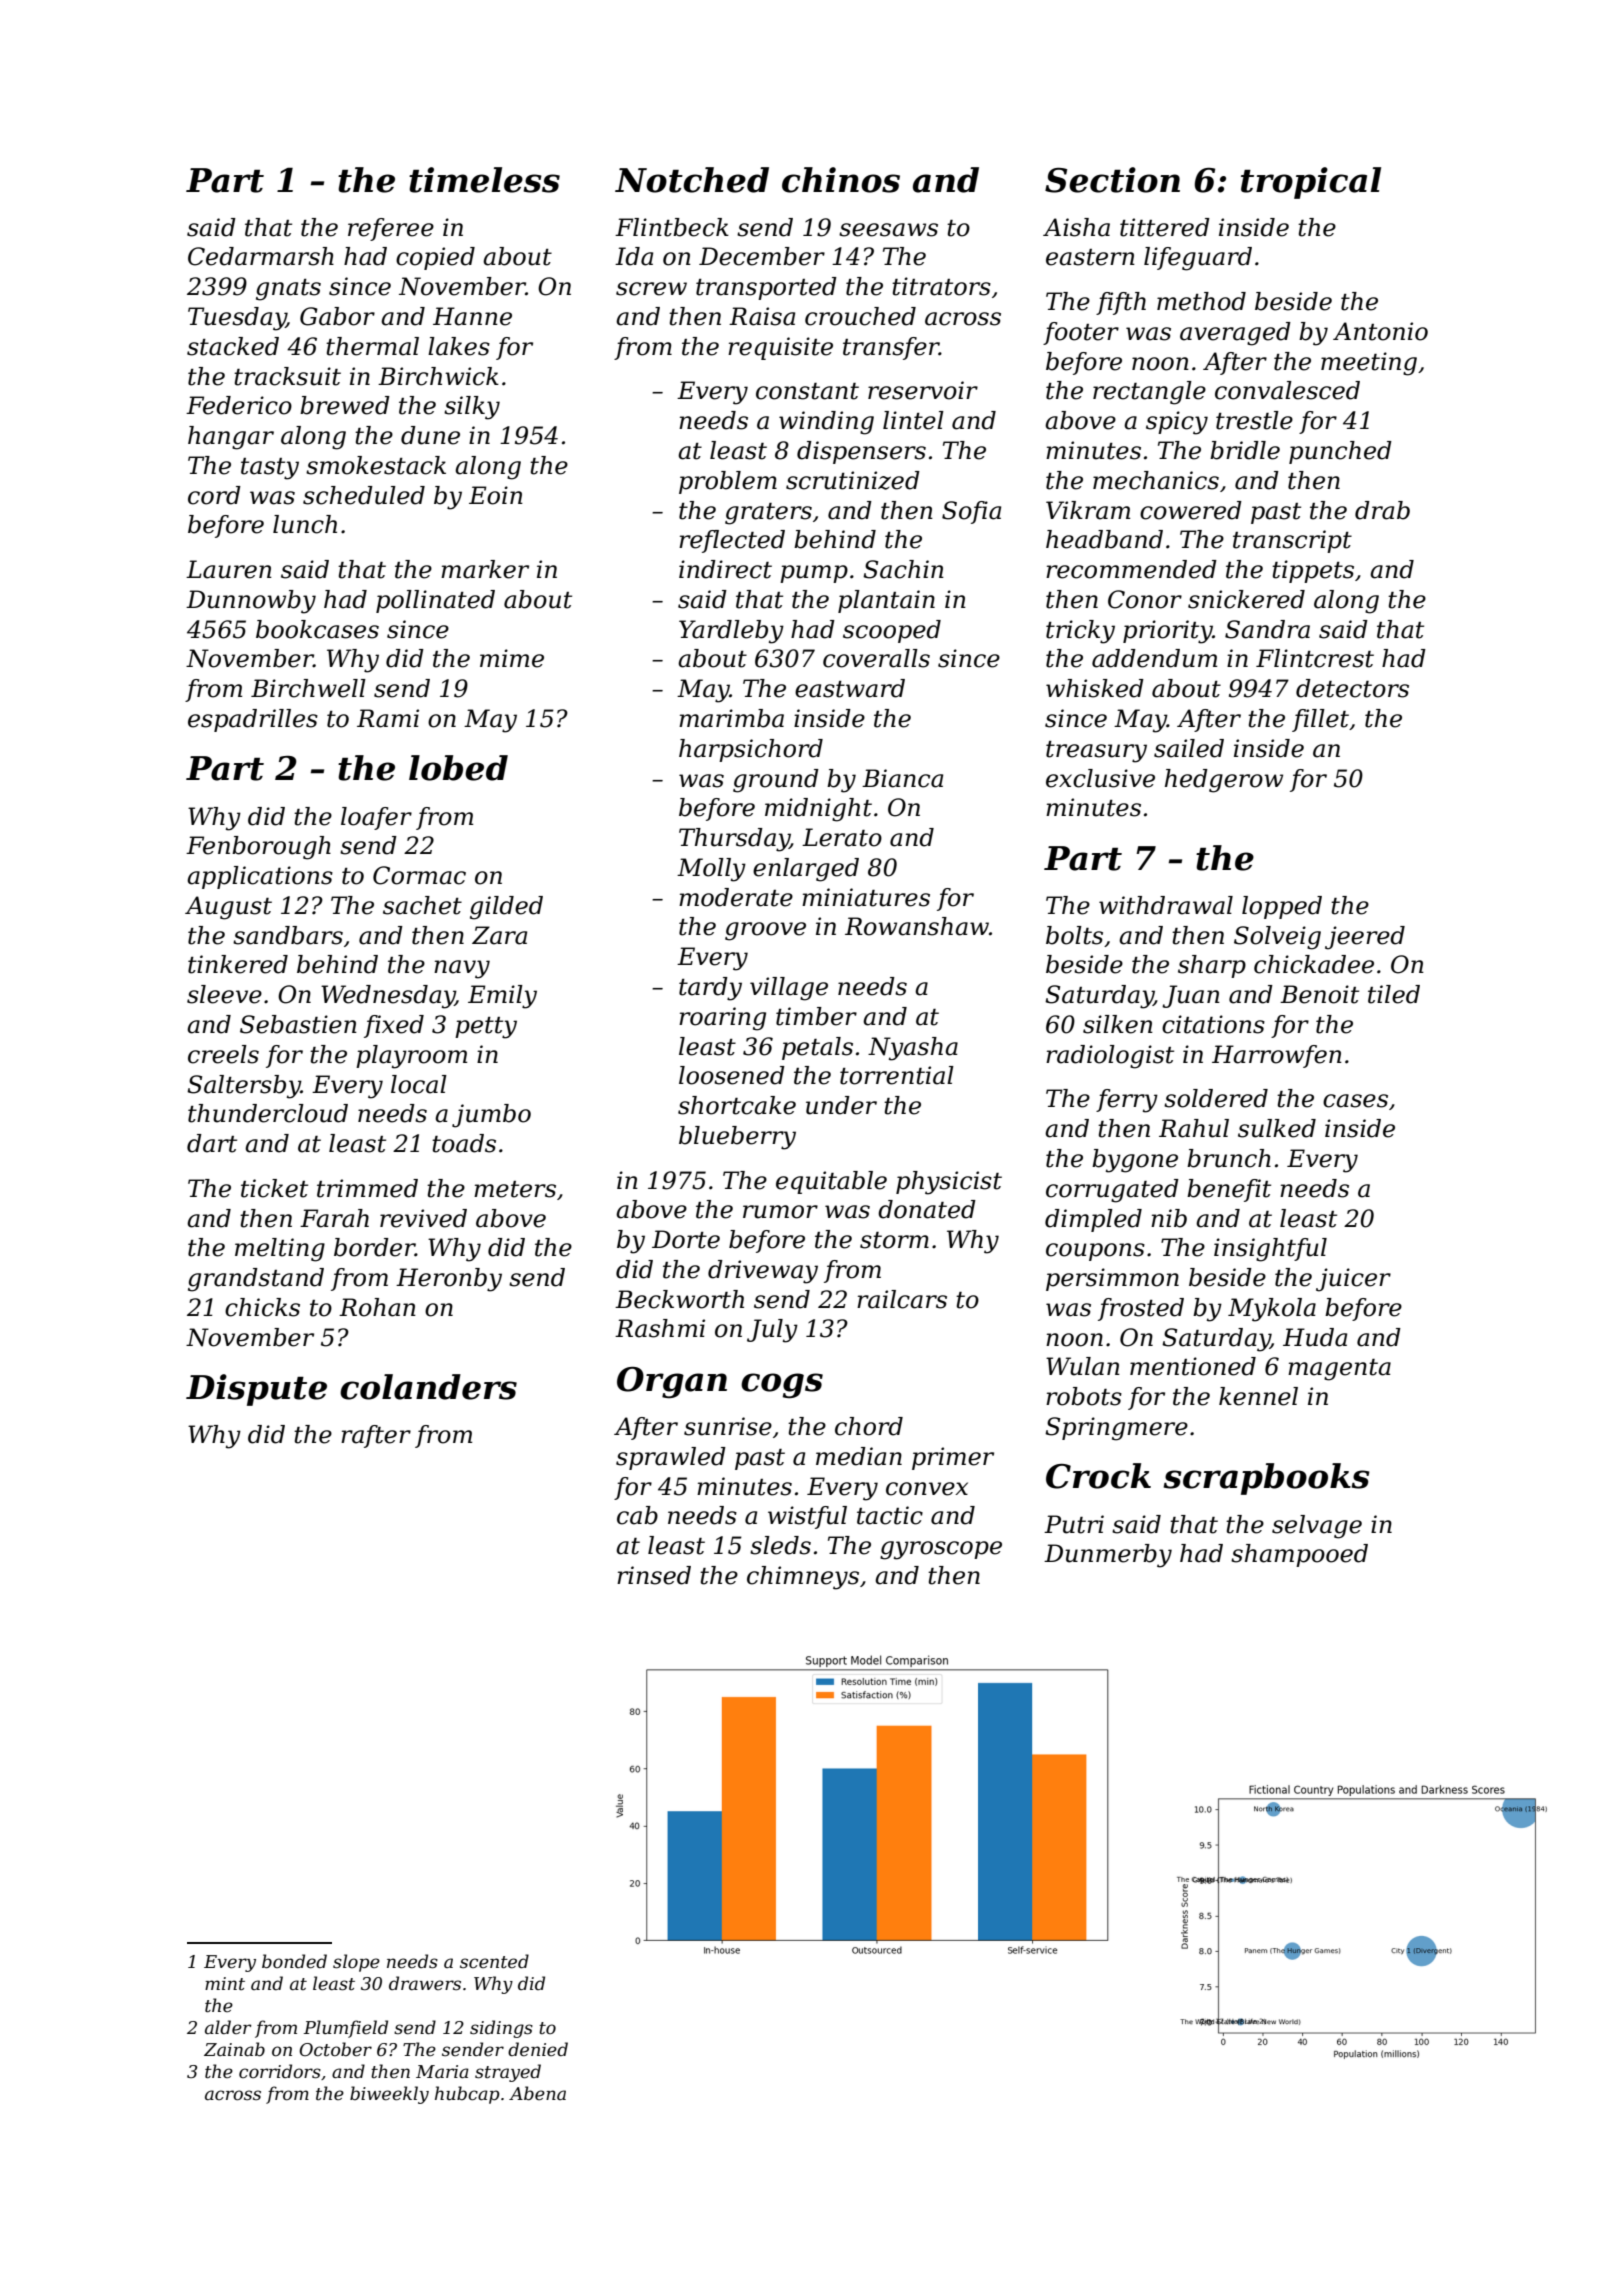 The height and width of the page is (2292, 1620). Describe the element at coordinates (308, 688) in the page. I see `Birchwell` at that location.
